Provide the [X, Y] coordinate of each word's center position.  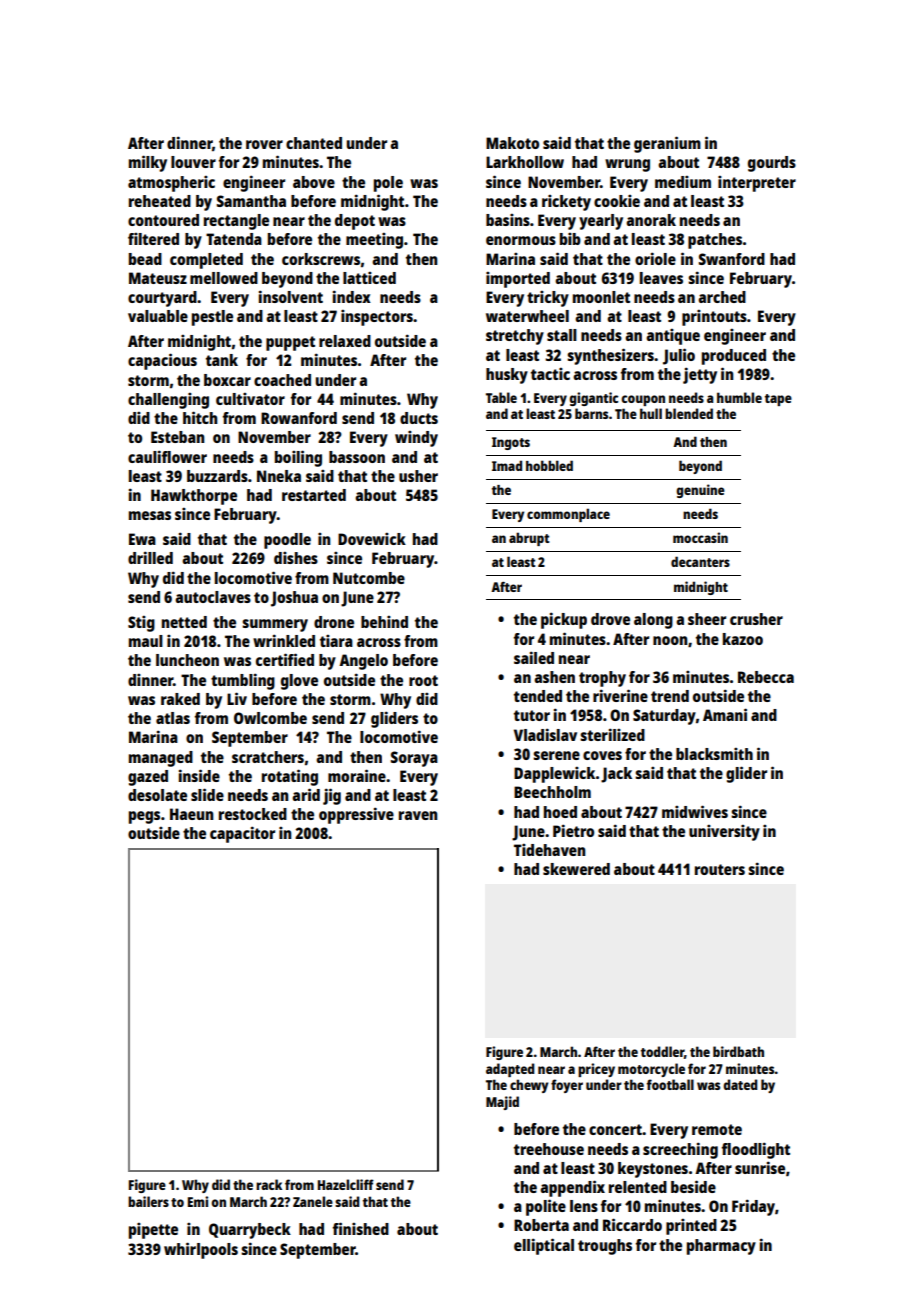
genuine [700, 491]
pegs [144, 817]
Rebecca [766, 677]
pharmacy [721, 1247]
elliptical [544, 1246]
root [423, 680]
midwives [695, 811]
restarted [314, 495]
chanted [314, 143]
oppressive [356, 815]
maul [146, 641]
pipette [153, 1231]
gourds [772, 164]
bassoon [357, 457]
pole [388, 184]
